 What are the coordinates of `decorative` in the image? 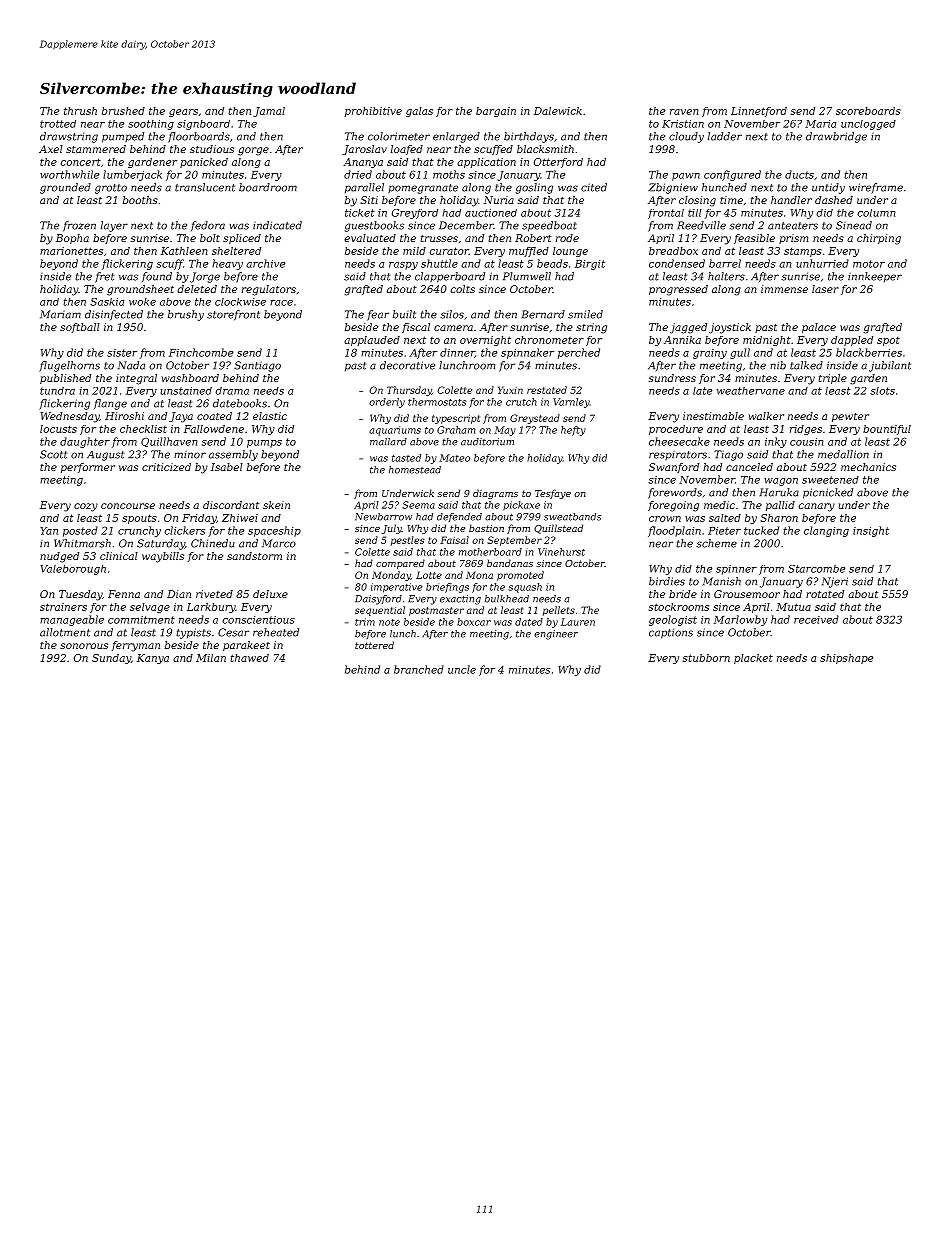 It's located at (407, 365).
